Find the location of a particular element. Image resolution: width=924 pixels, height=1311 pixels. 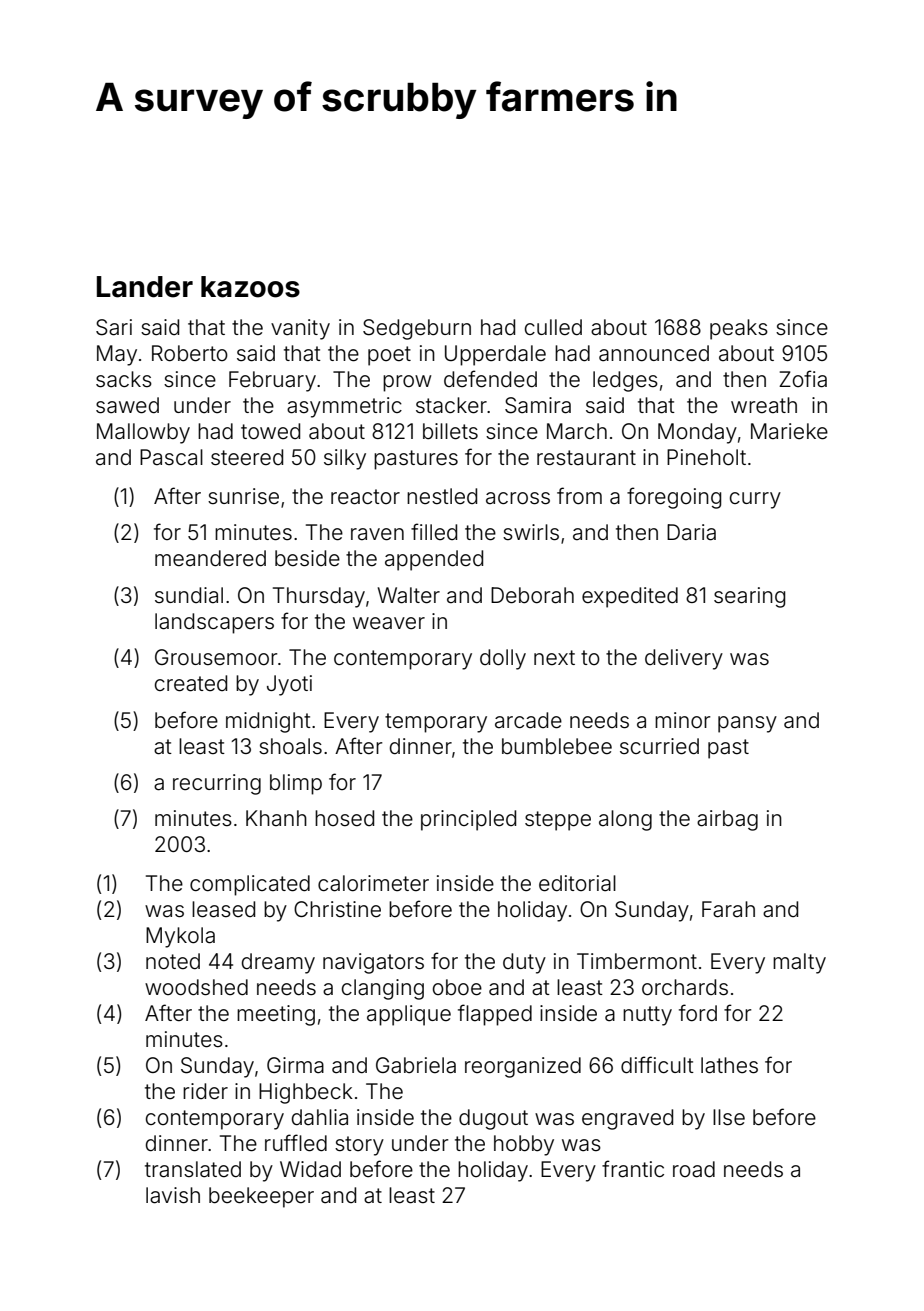

created is located at coordinates (191, 683).
